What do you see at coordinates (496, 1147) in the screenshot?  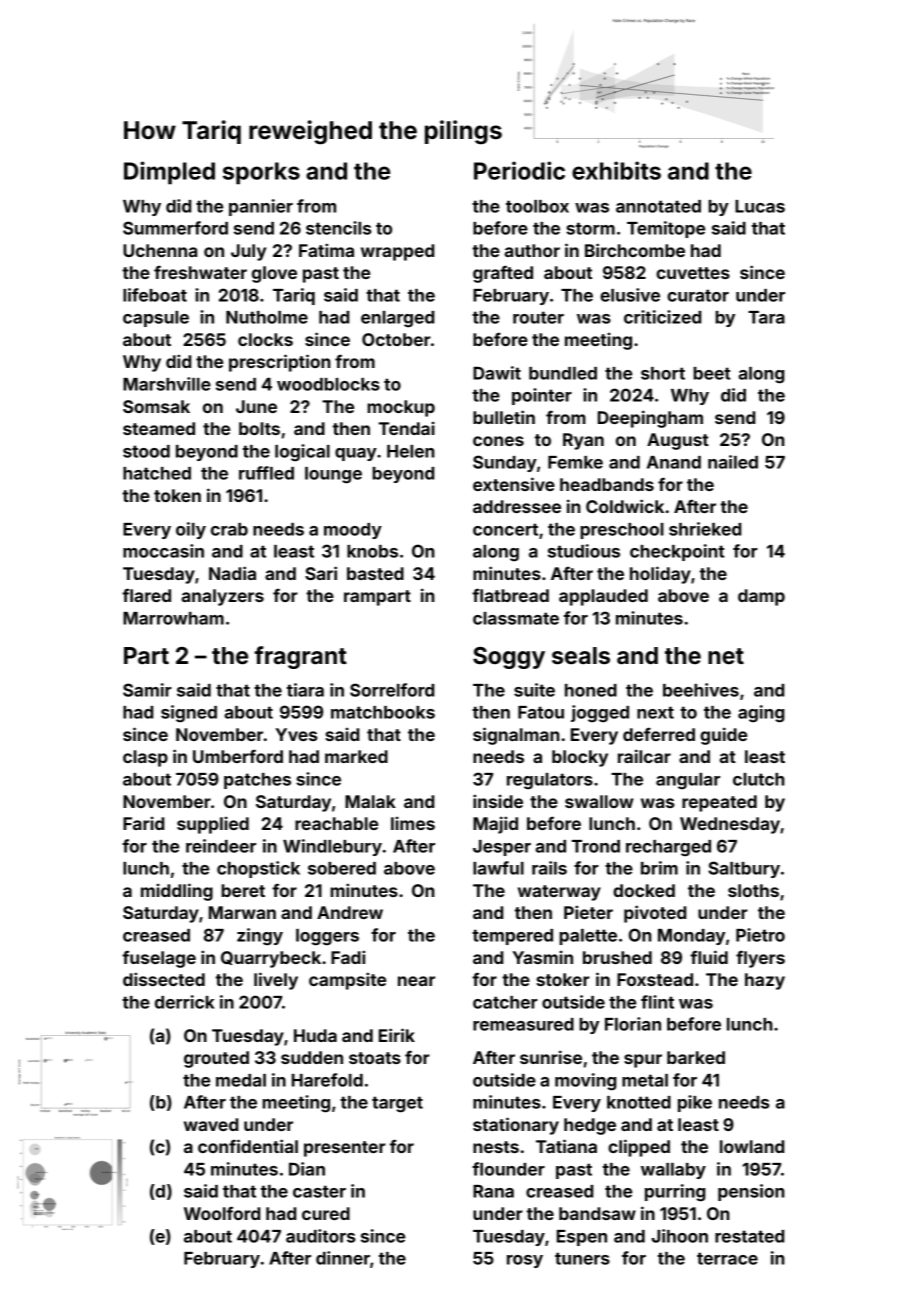 I see `nests` at bounding box center [496, 1147].
